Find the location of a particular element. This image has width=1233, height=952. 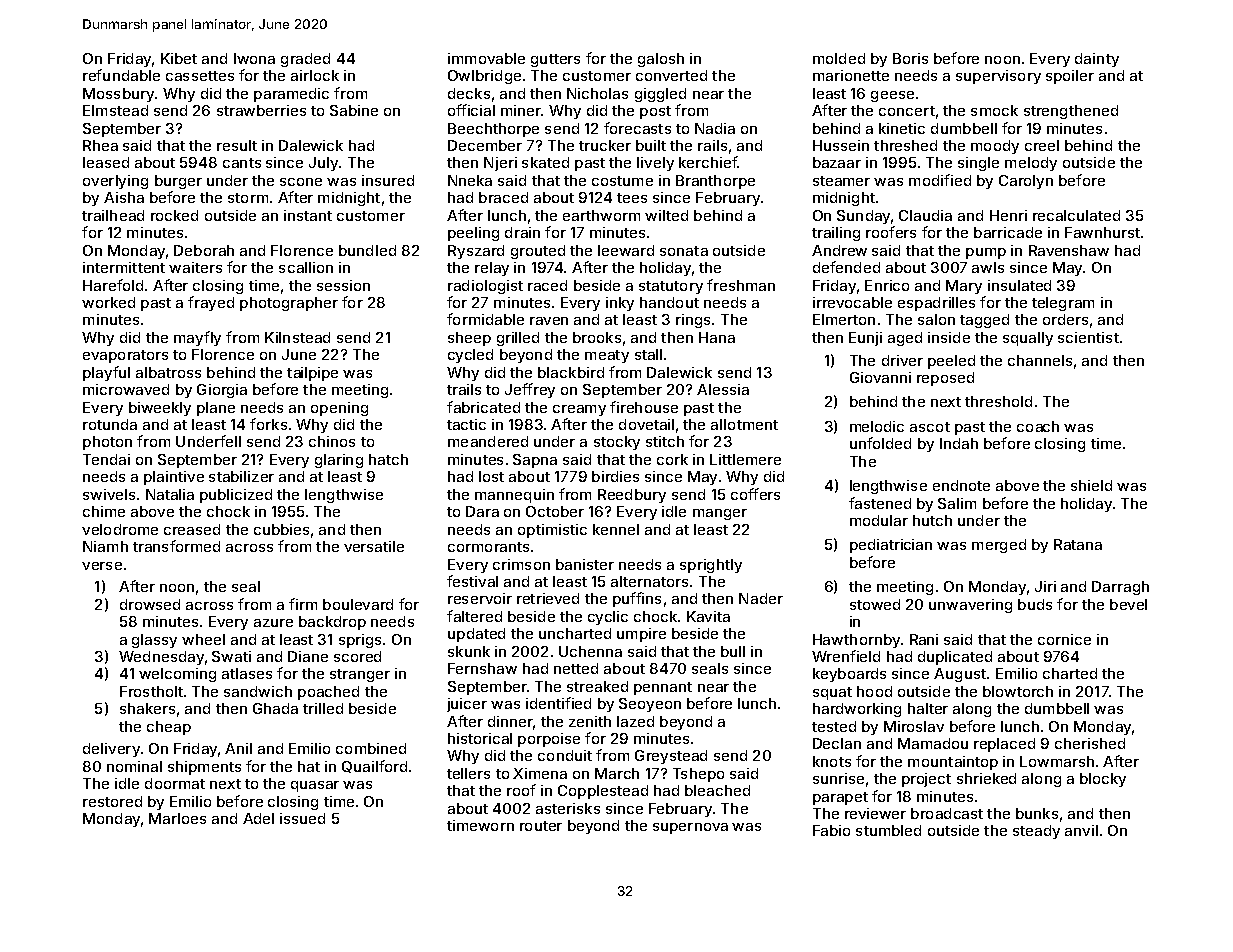

dainty is located at coordinates (1097, 60).
